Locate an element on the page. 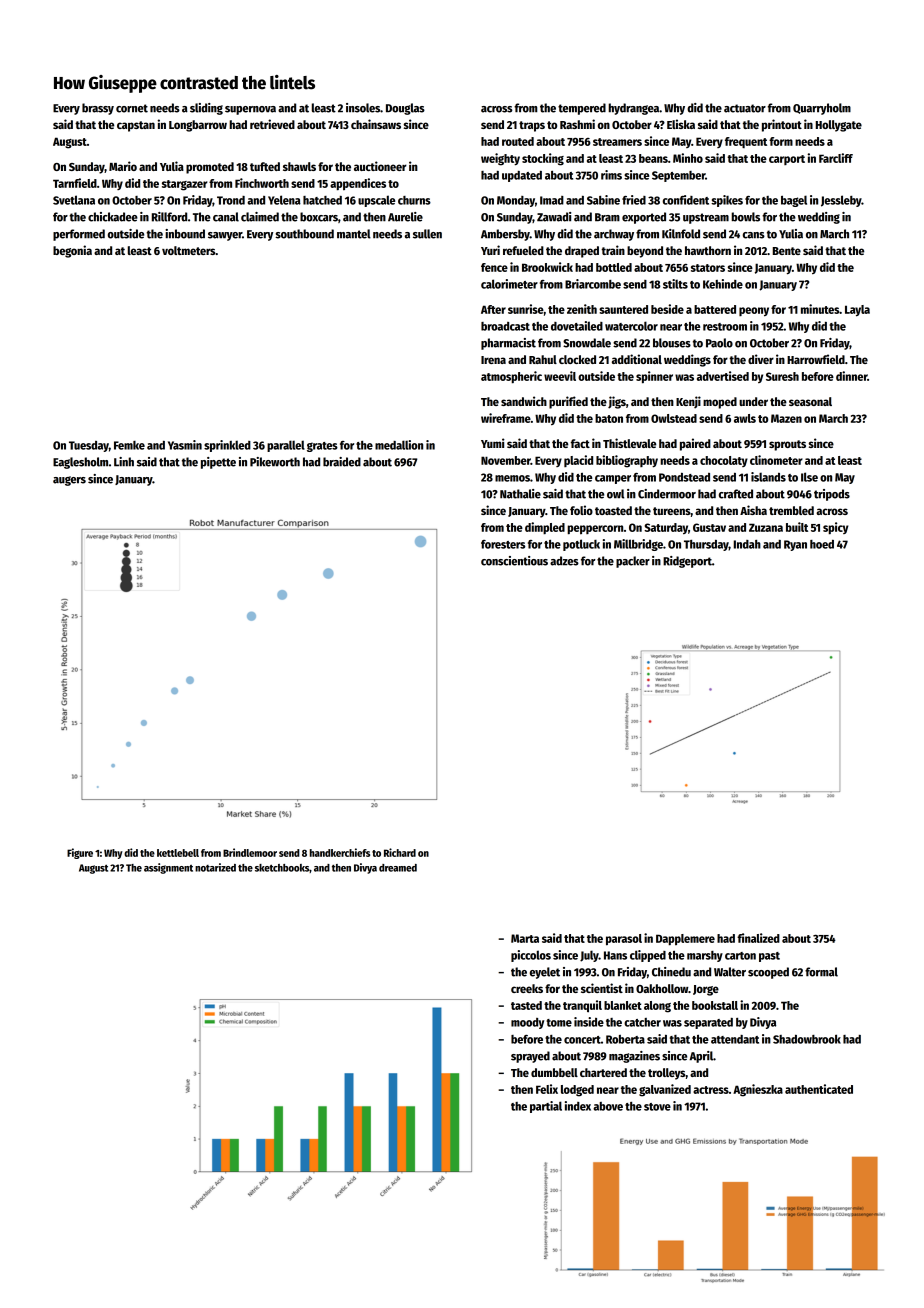 The image size is (924, 1308). spikes is located at coordinates (727, 201).
